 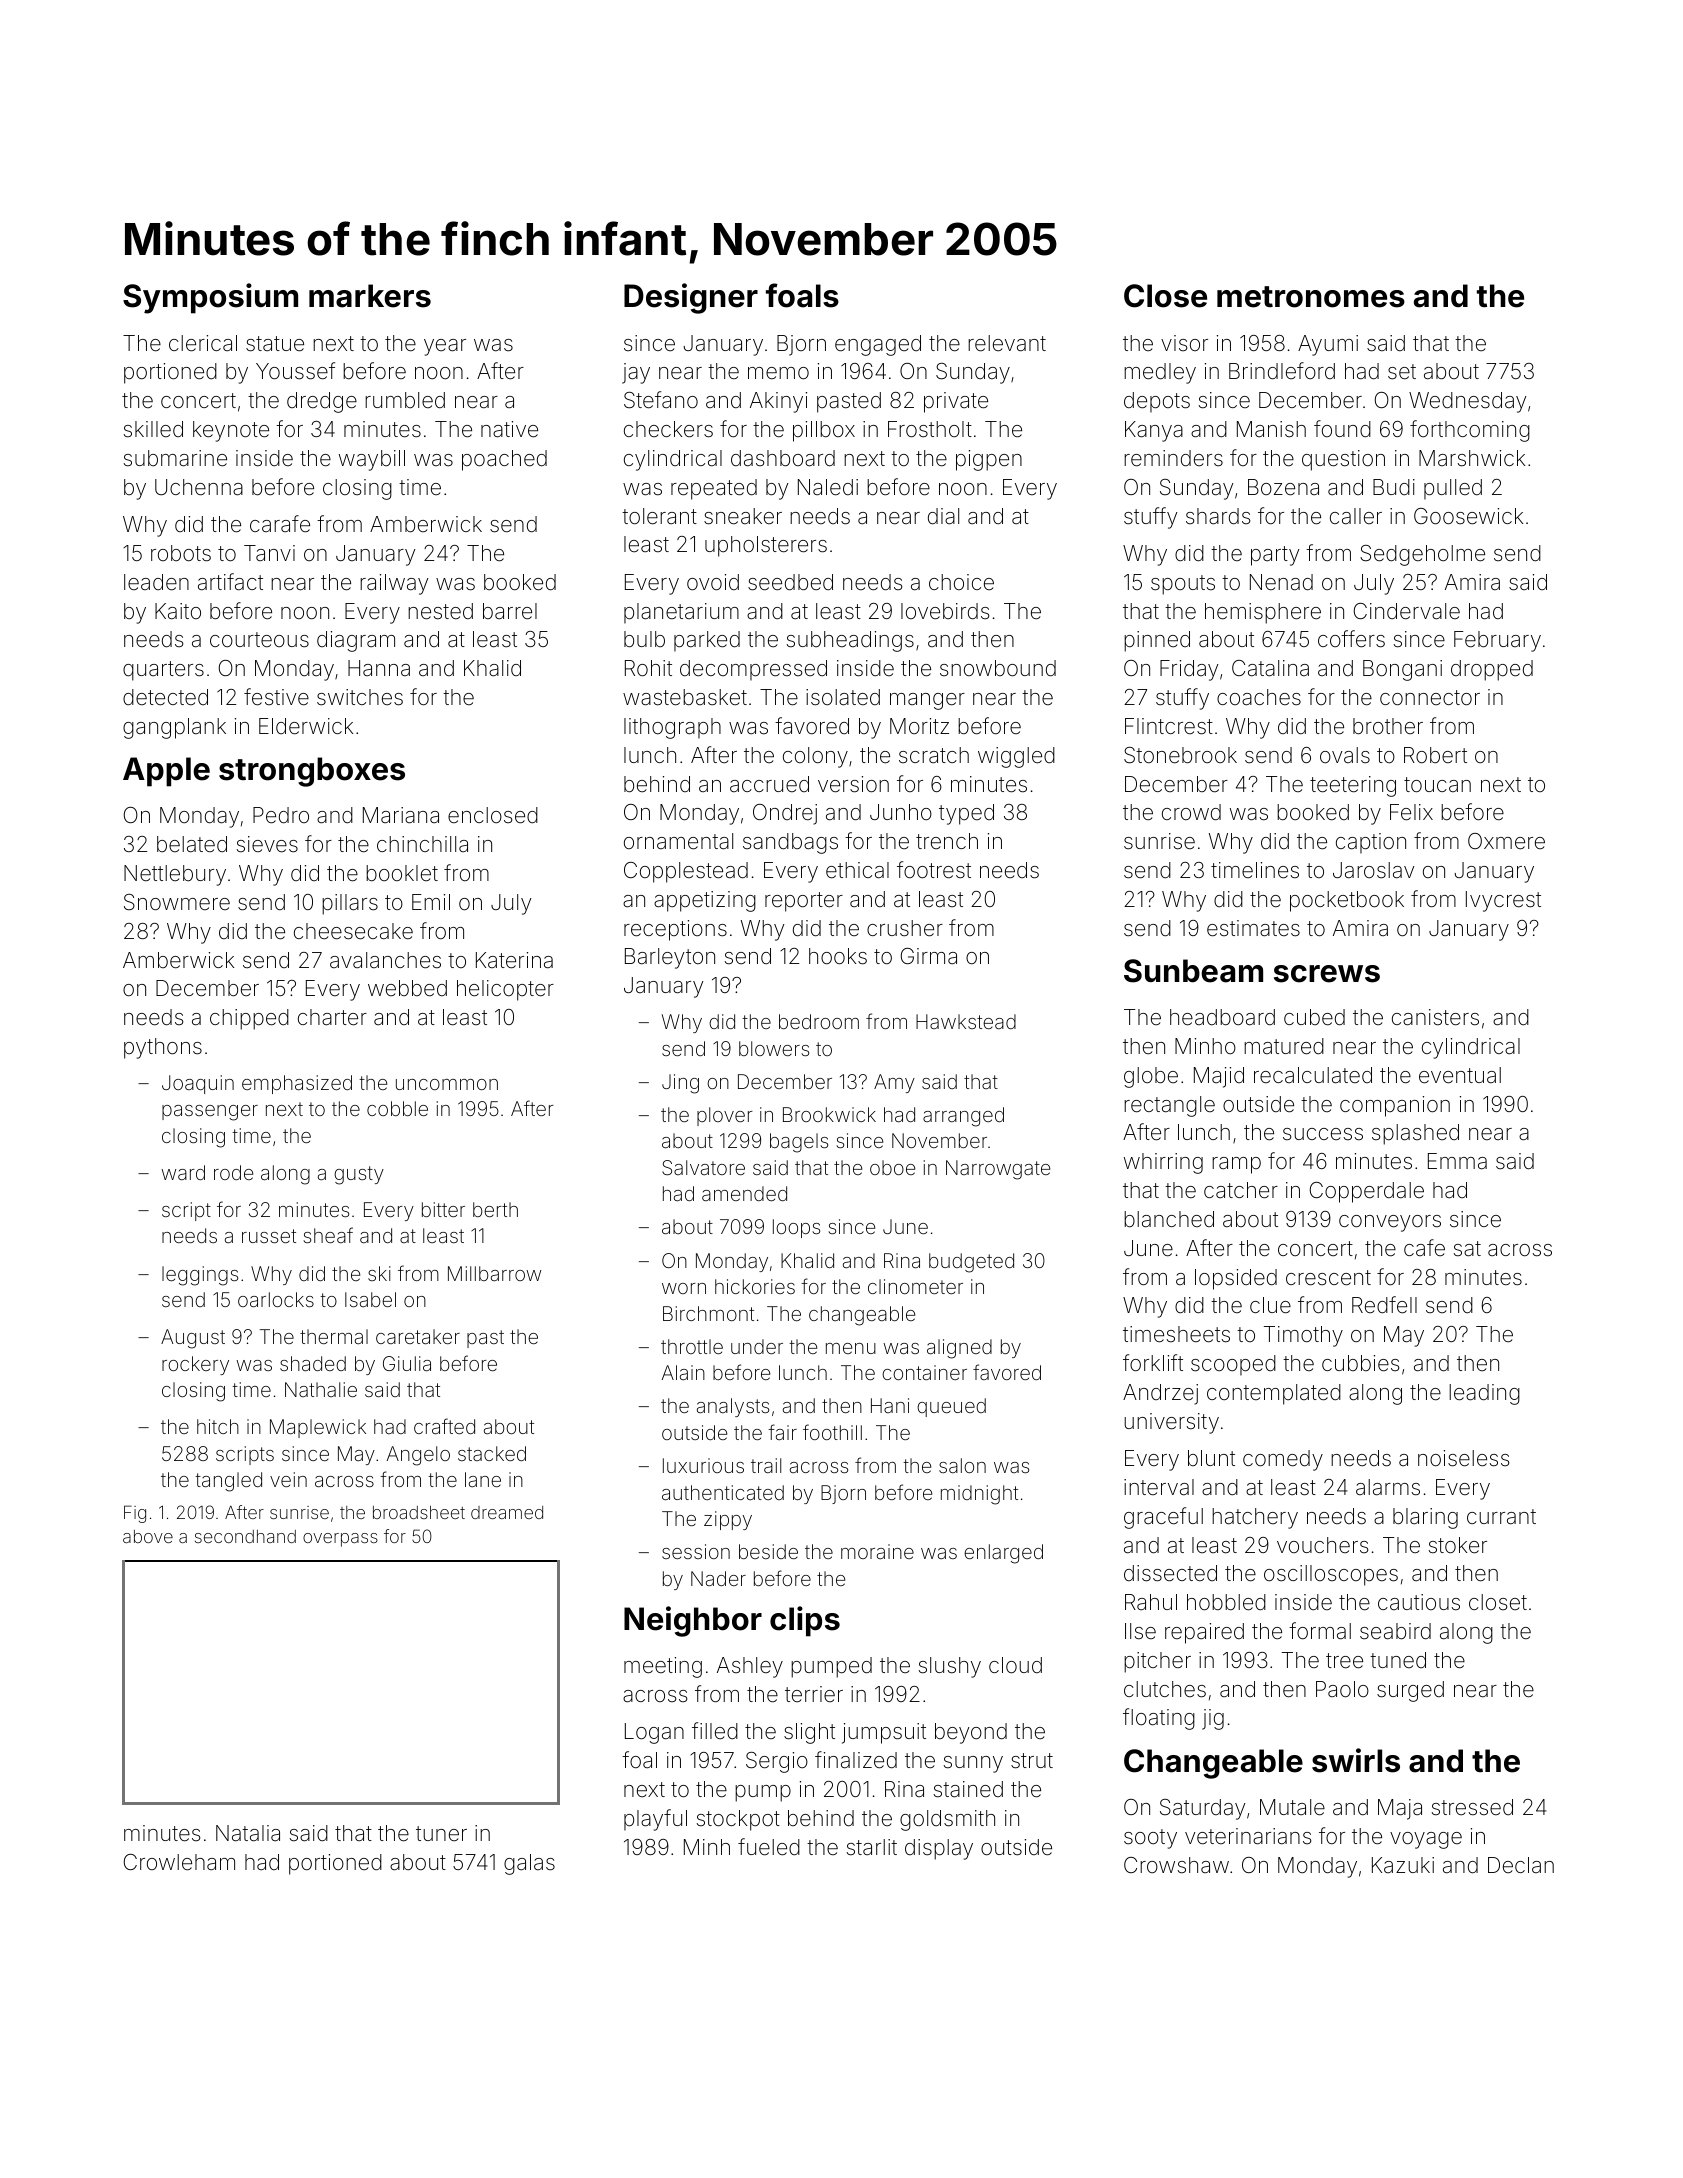 I want to click on leading, so click(x=1484, y=1394).
